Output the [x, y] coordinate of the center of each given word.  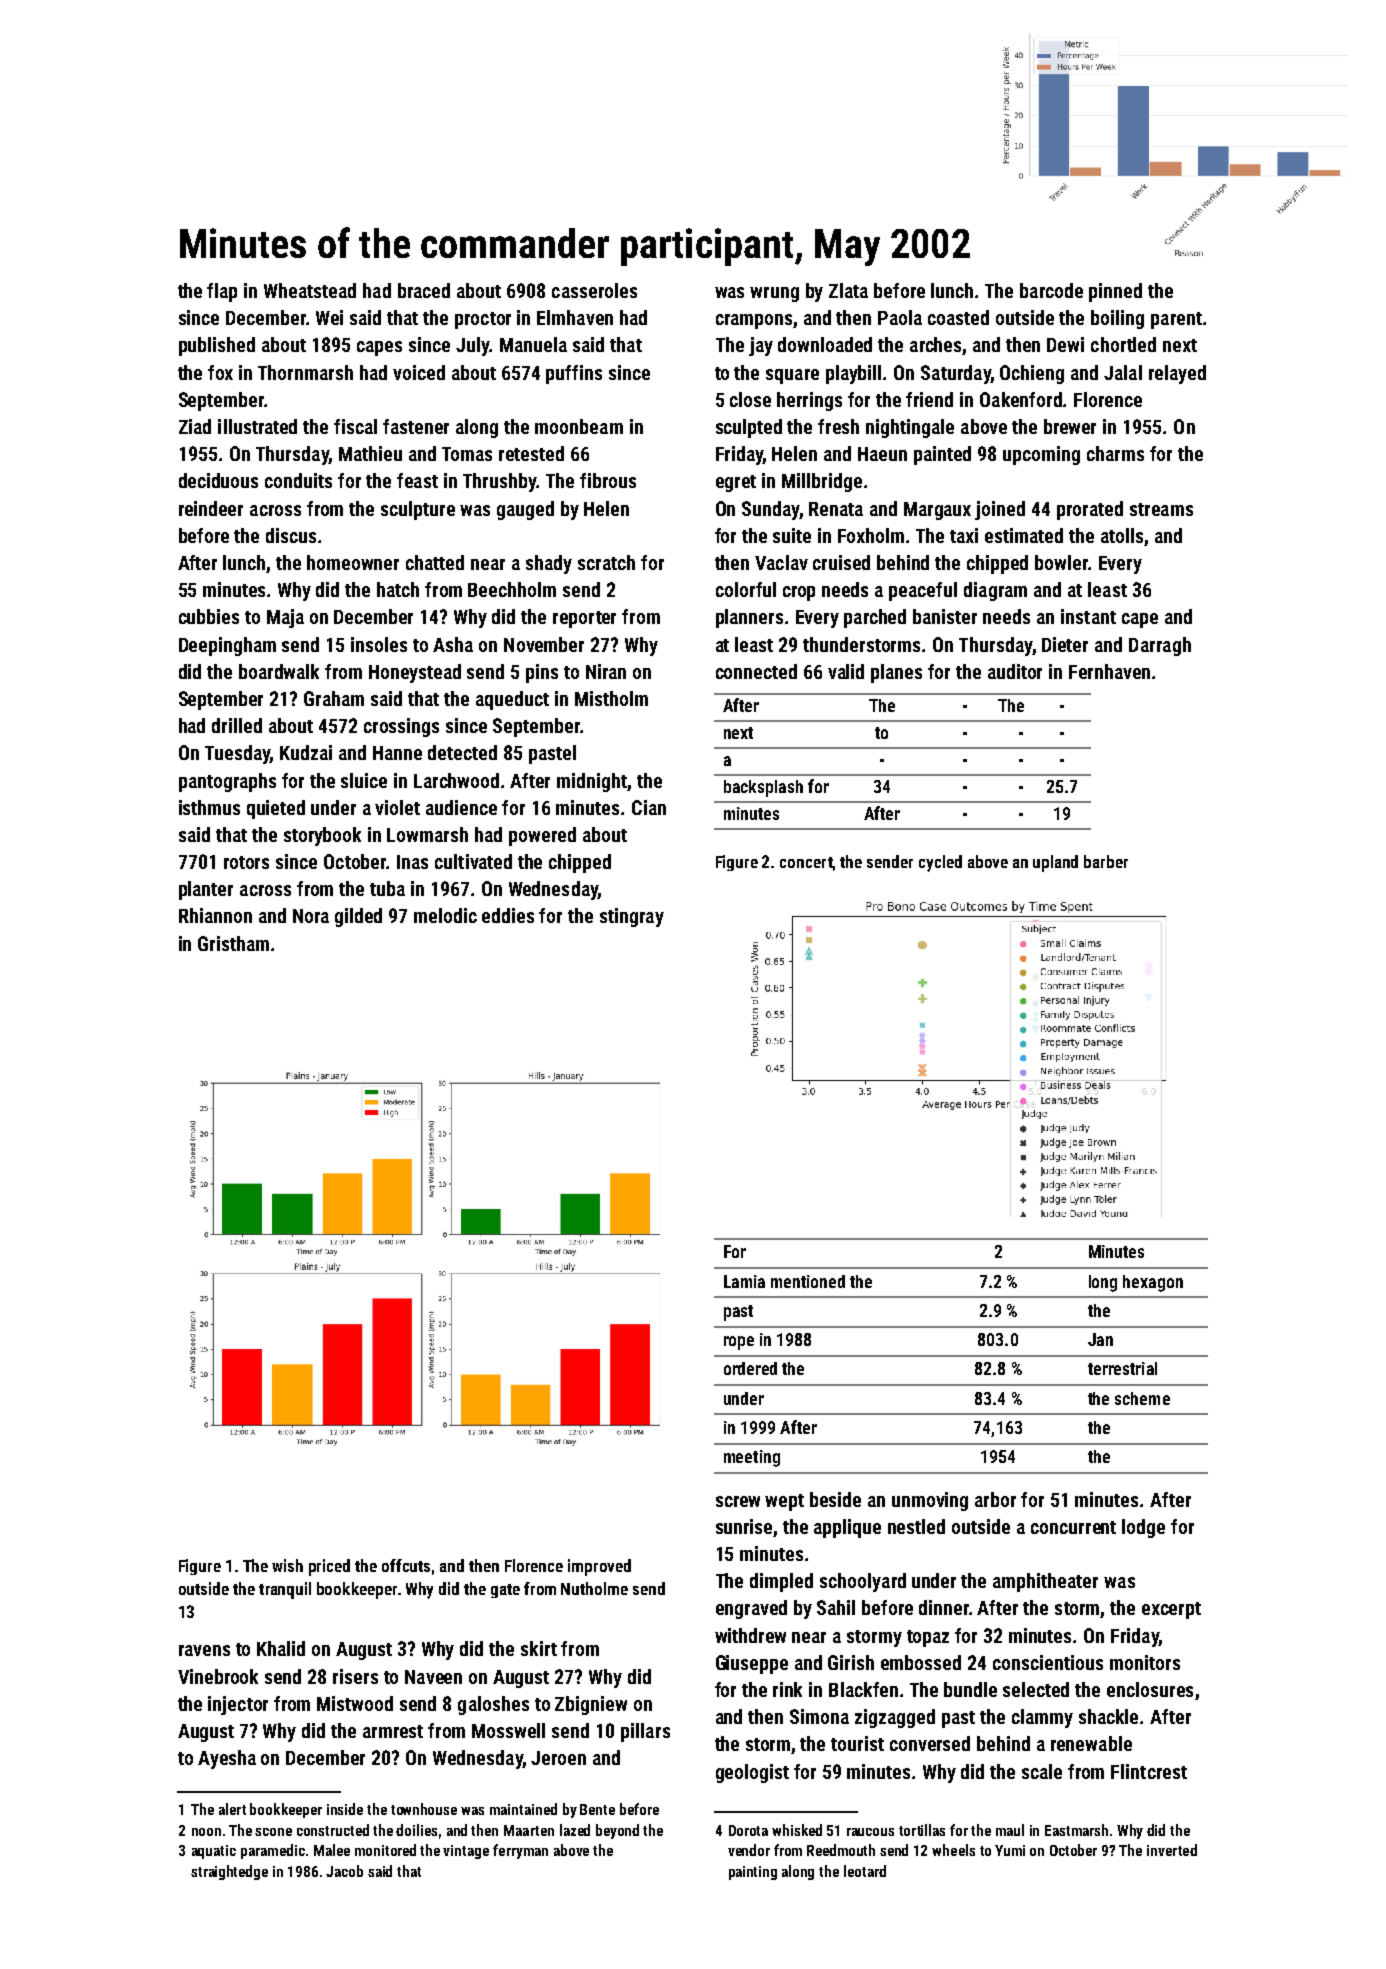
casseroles [594, 290]
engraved [751, 1609]
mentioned [808, 1281]
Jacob [344, 1871]
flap [222, 292]
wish [287, 1565]
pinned [1115, 292]
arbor [995, 1499]
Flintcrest [1149, 1771]
